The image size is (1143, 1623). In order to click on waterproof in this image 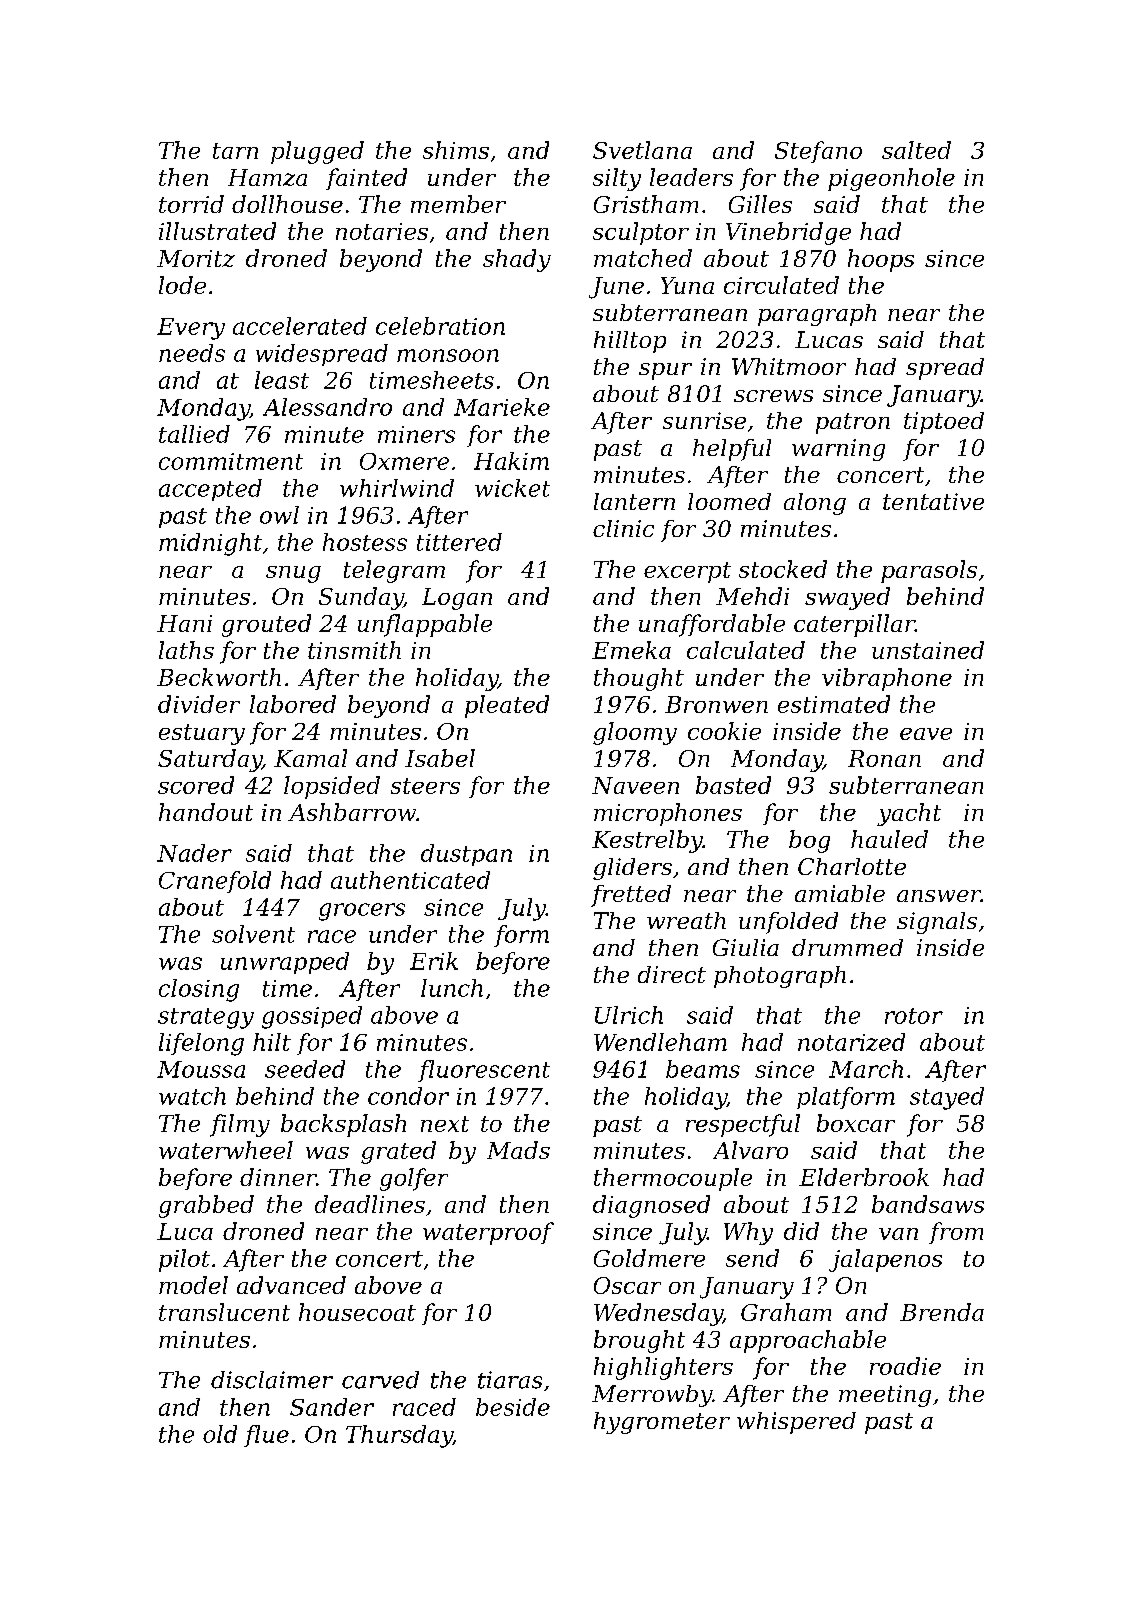, I will do `click(488, 1233)`.
